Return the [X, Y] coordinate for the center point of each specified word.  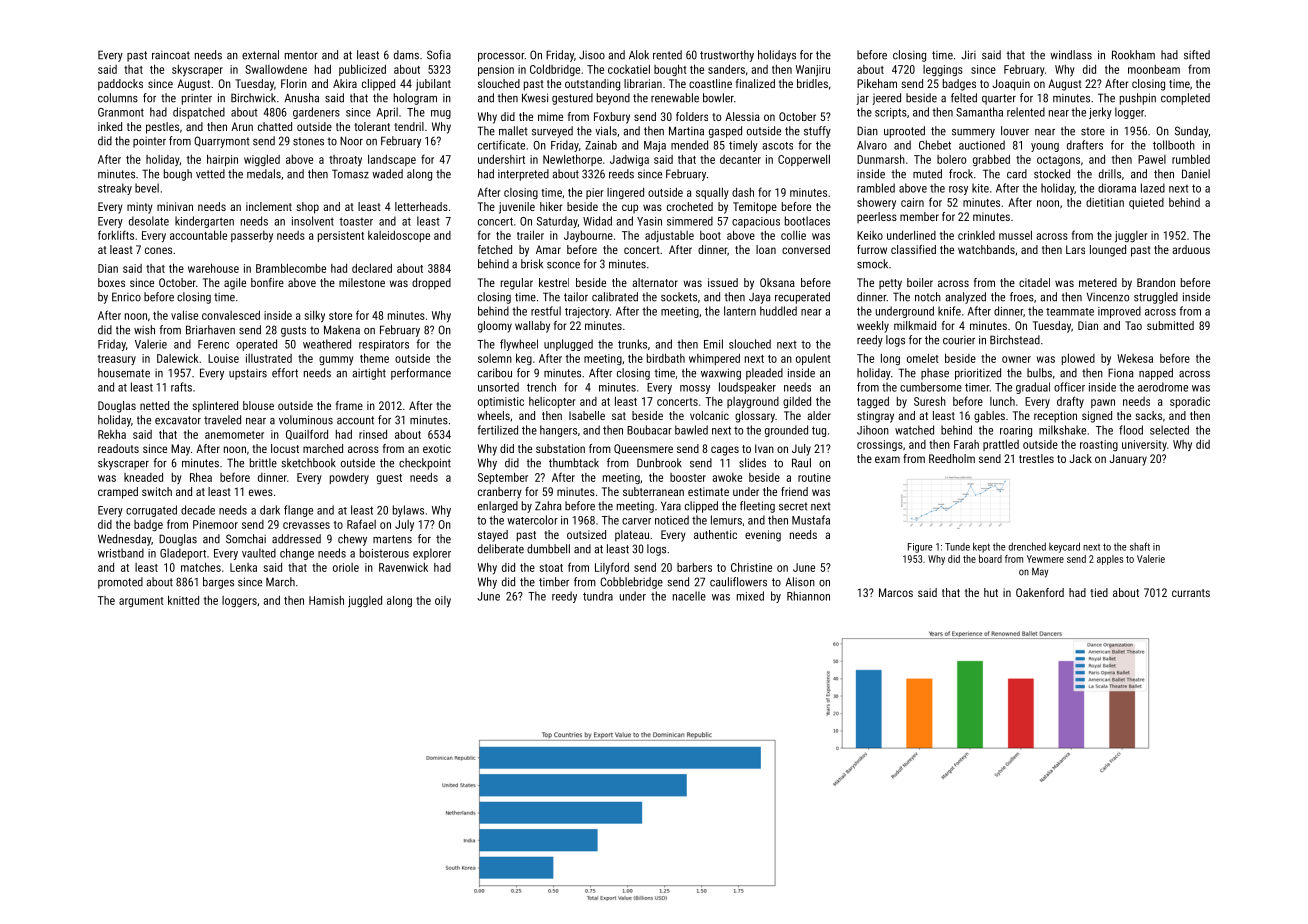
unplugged [568, 345]
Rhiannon [808, 596]
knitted [183, 600]
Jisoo [592, 55]
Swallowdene [276, 69]
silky [314, 316]
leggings [943, 70]
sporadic [1190, 402]
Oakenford [1040, 592]
